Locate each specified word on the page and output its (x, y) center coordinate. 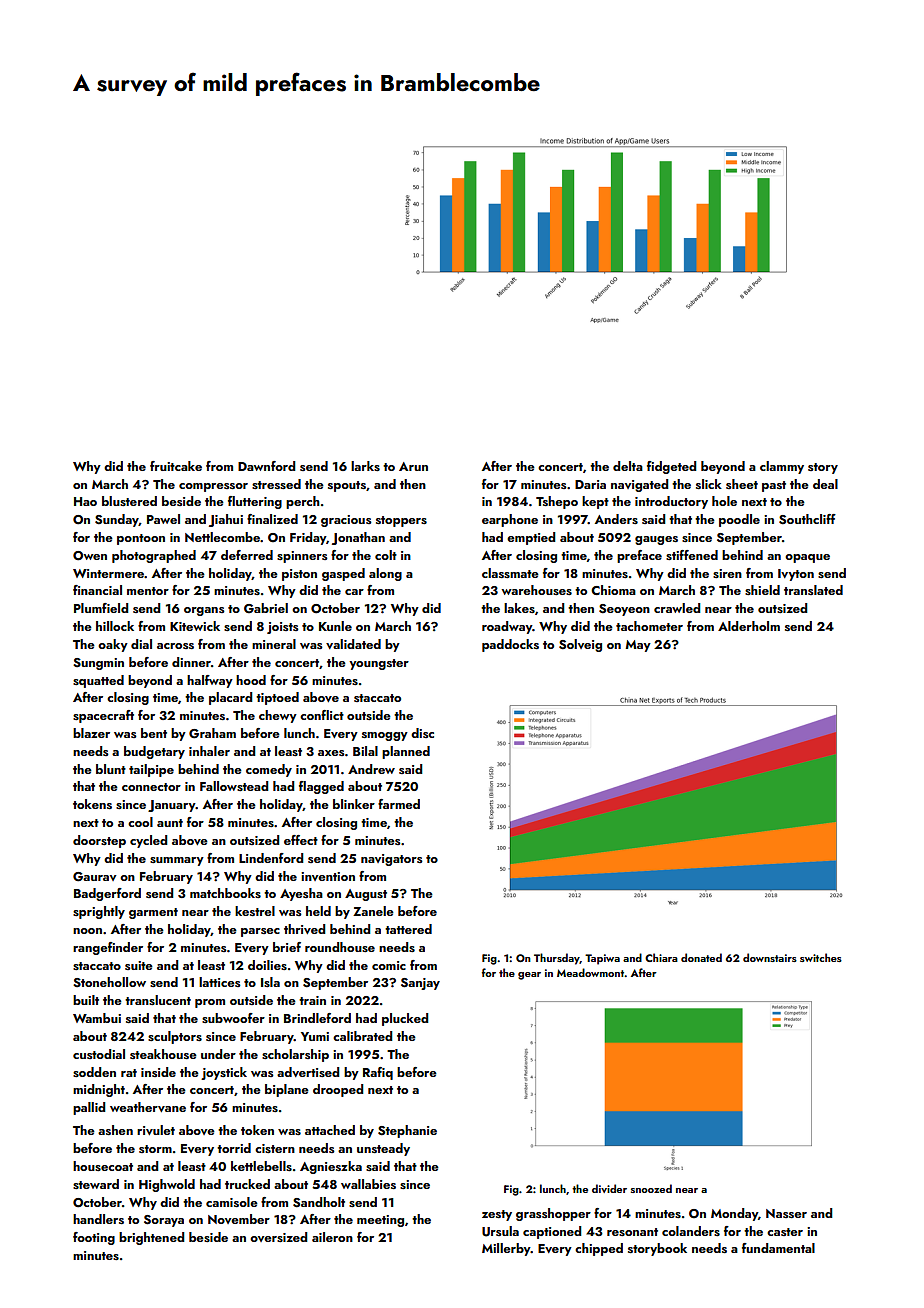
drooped (338, 1090)
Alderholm (749, 626)
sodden (94, 1072)
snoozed (651, 1188)
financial (97, 590)
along (385, 574)
